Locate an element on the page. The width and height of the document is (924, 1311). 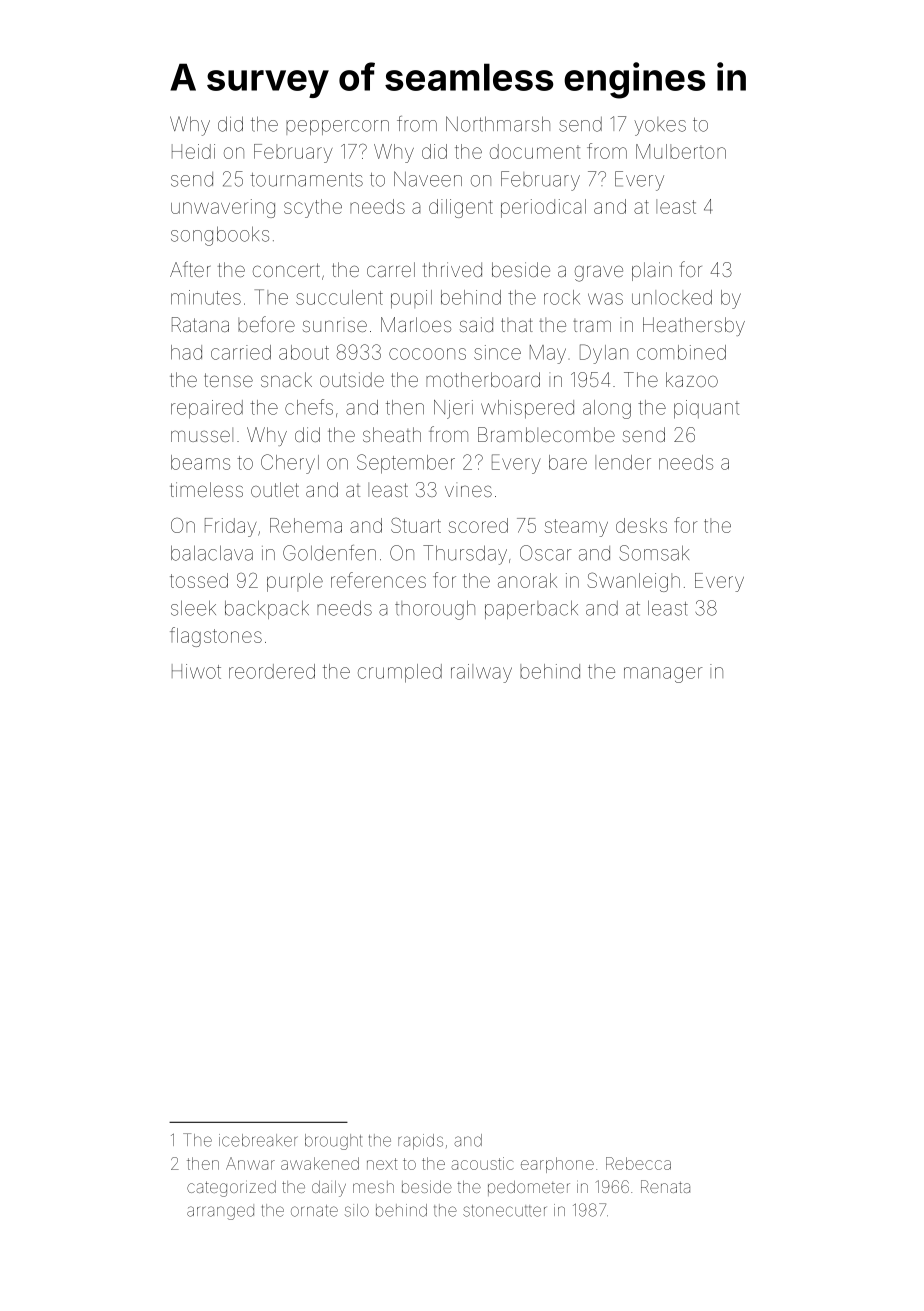
Northmarsh is located at coordinates (498, 124).
